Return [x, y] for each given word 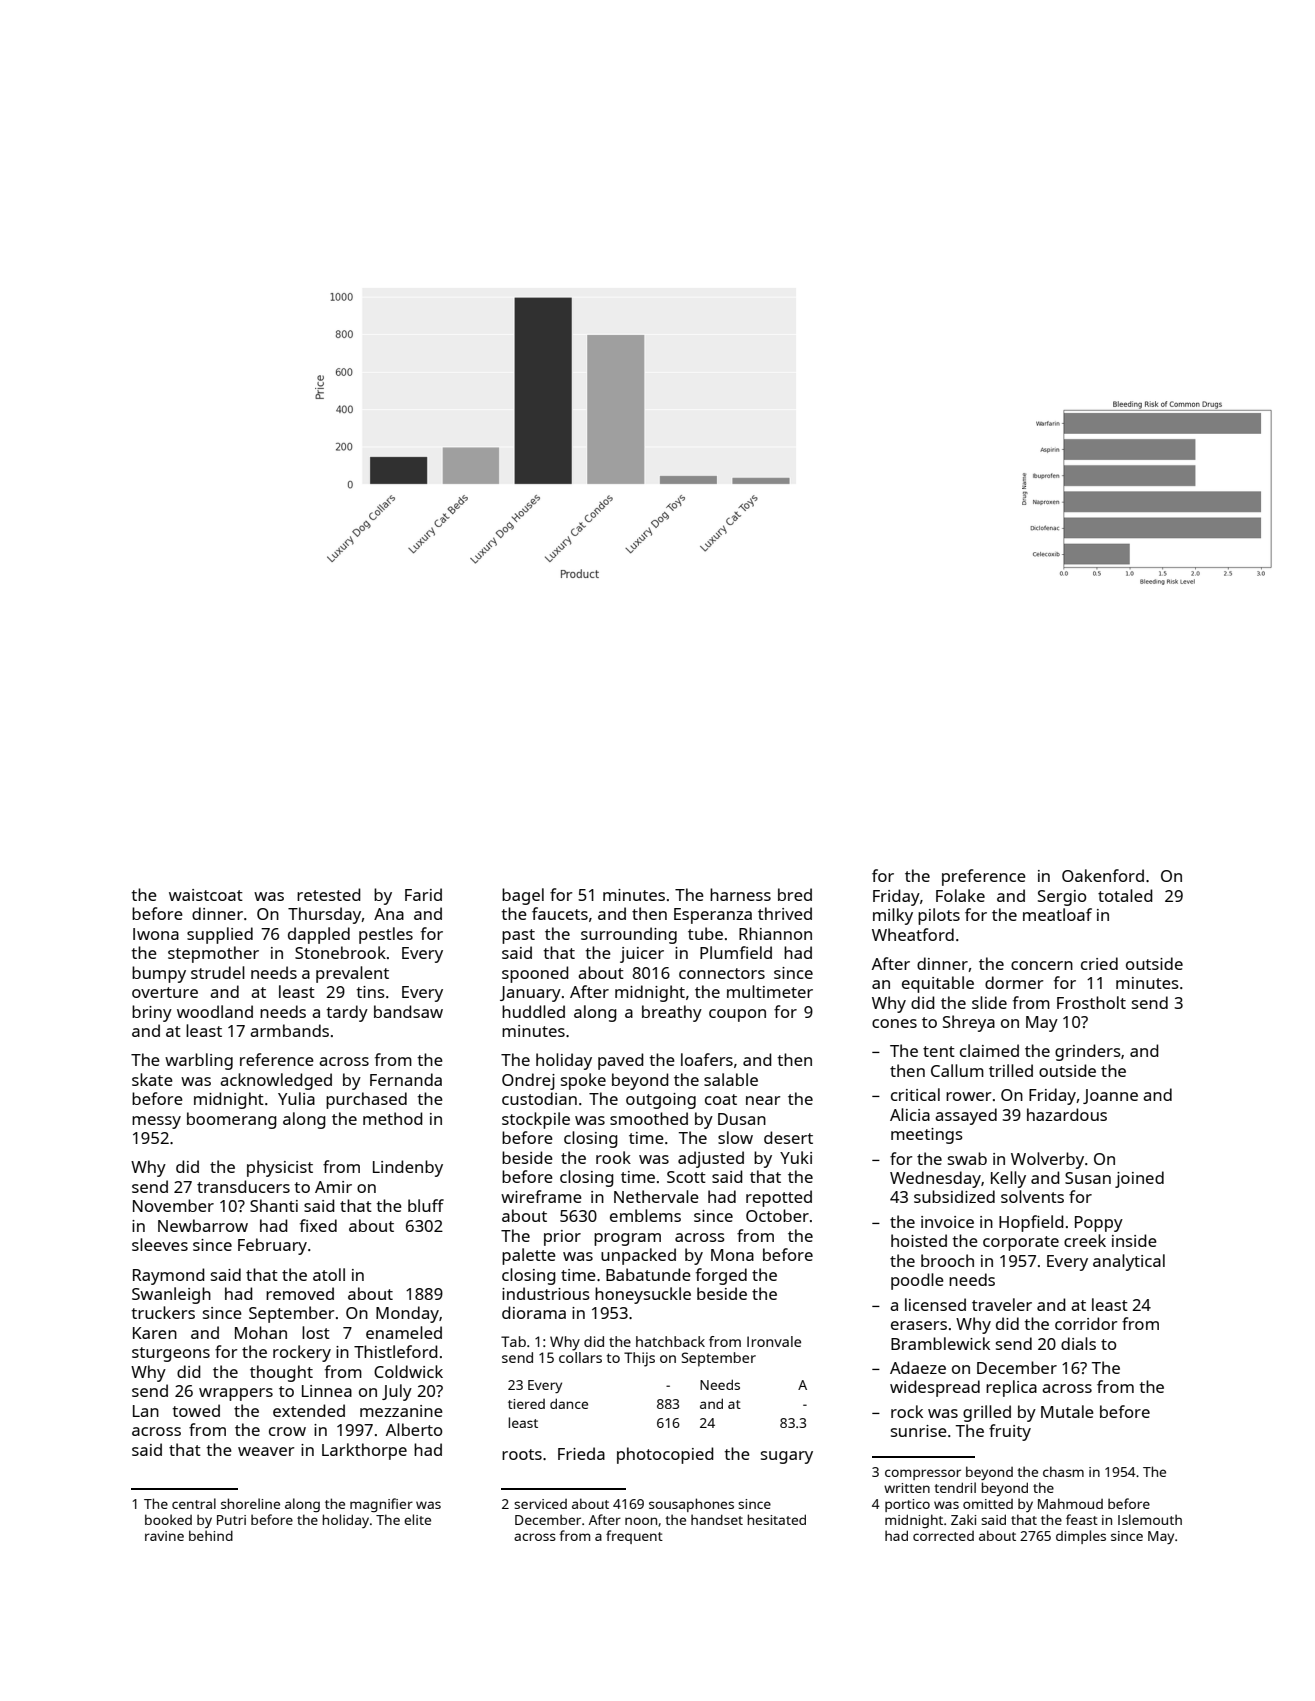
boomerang [232, 1120]
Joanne [1110, 1096]
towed [196, 1410]
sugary [787, 1457]
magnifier [381, 1505]
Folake [960, 895]
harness [740, 894]
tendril [955, 1487]
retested [329, 894]
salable [731, 1079]
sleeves [160, 1244]
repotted [779, 1198]
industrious [546, 1293]
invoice [947, 1222]
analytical [1129, 1262]
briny [152, 1013]
